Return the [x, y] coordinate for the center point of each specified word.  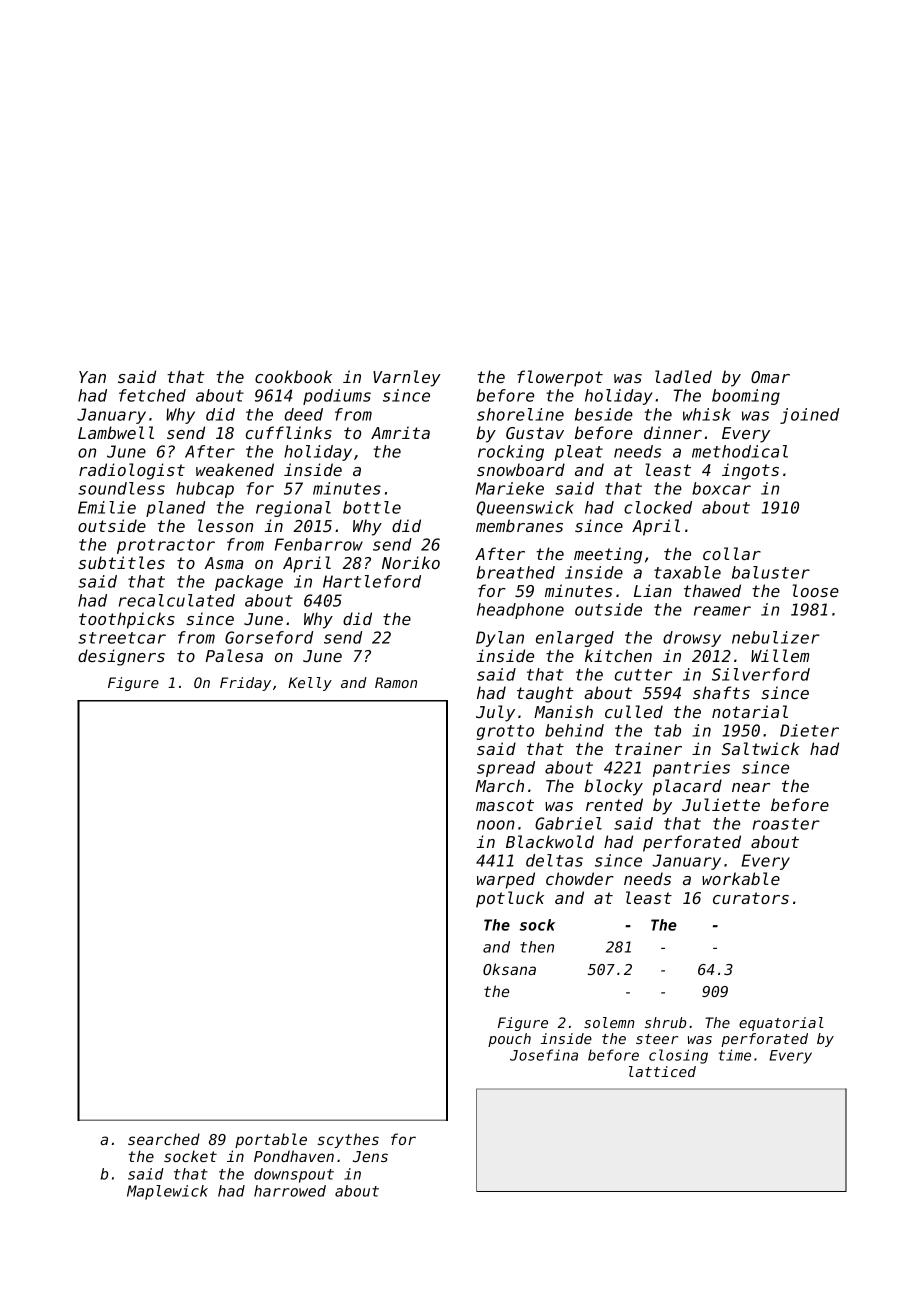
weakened [235, 469]
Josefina [544, 1055]
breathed [516, 572]
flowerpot [560, 378]
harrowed [290, 1191]
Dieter [809, 730]
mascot [505, 805]
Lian [653, 590]
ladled [683, 376]
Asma [224, 563]
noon [496, 825]
